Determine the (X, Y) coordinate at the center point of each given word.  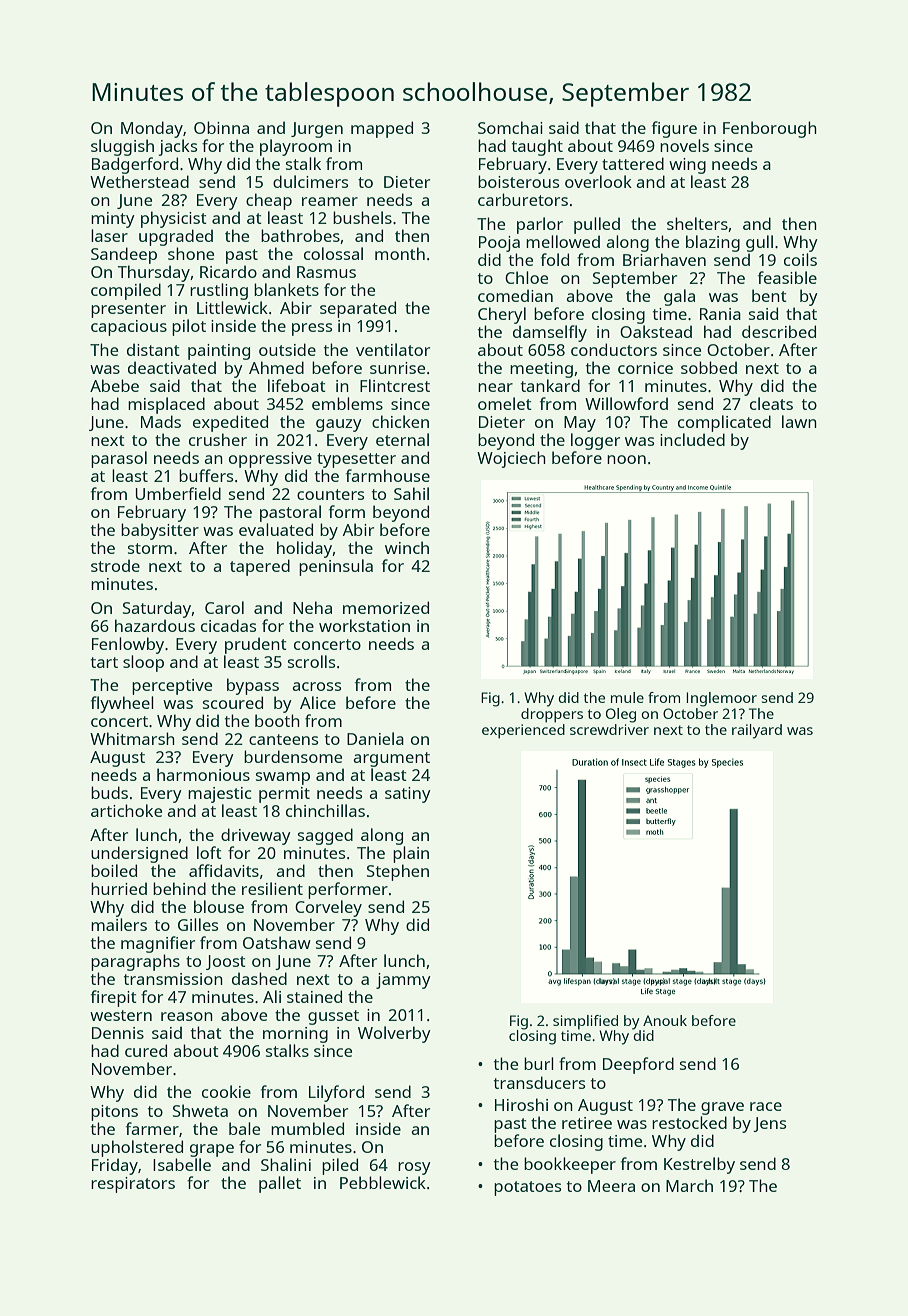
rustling (219, 291)
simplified (585, 1022)
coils (800, 259)
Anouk (665, 1020)
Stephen (398, 872)
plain (411, 854)
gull (759, 243)
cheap (269, 201)
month (400, 253)
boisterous (518, 181)
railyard (757, 731)
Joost (226, 962)
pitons (114, 1113)
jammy (403, 981)
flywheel (122, 704)
